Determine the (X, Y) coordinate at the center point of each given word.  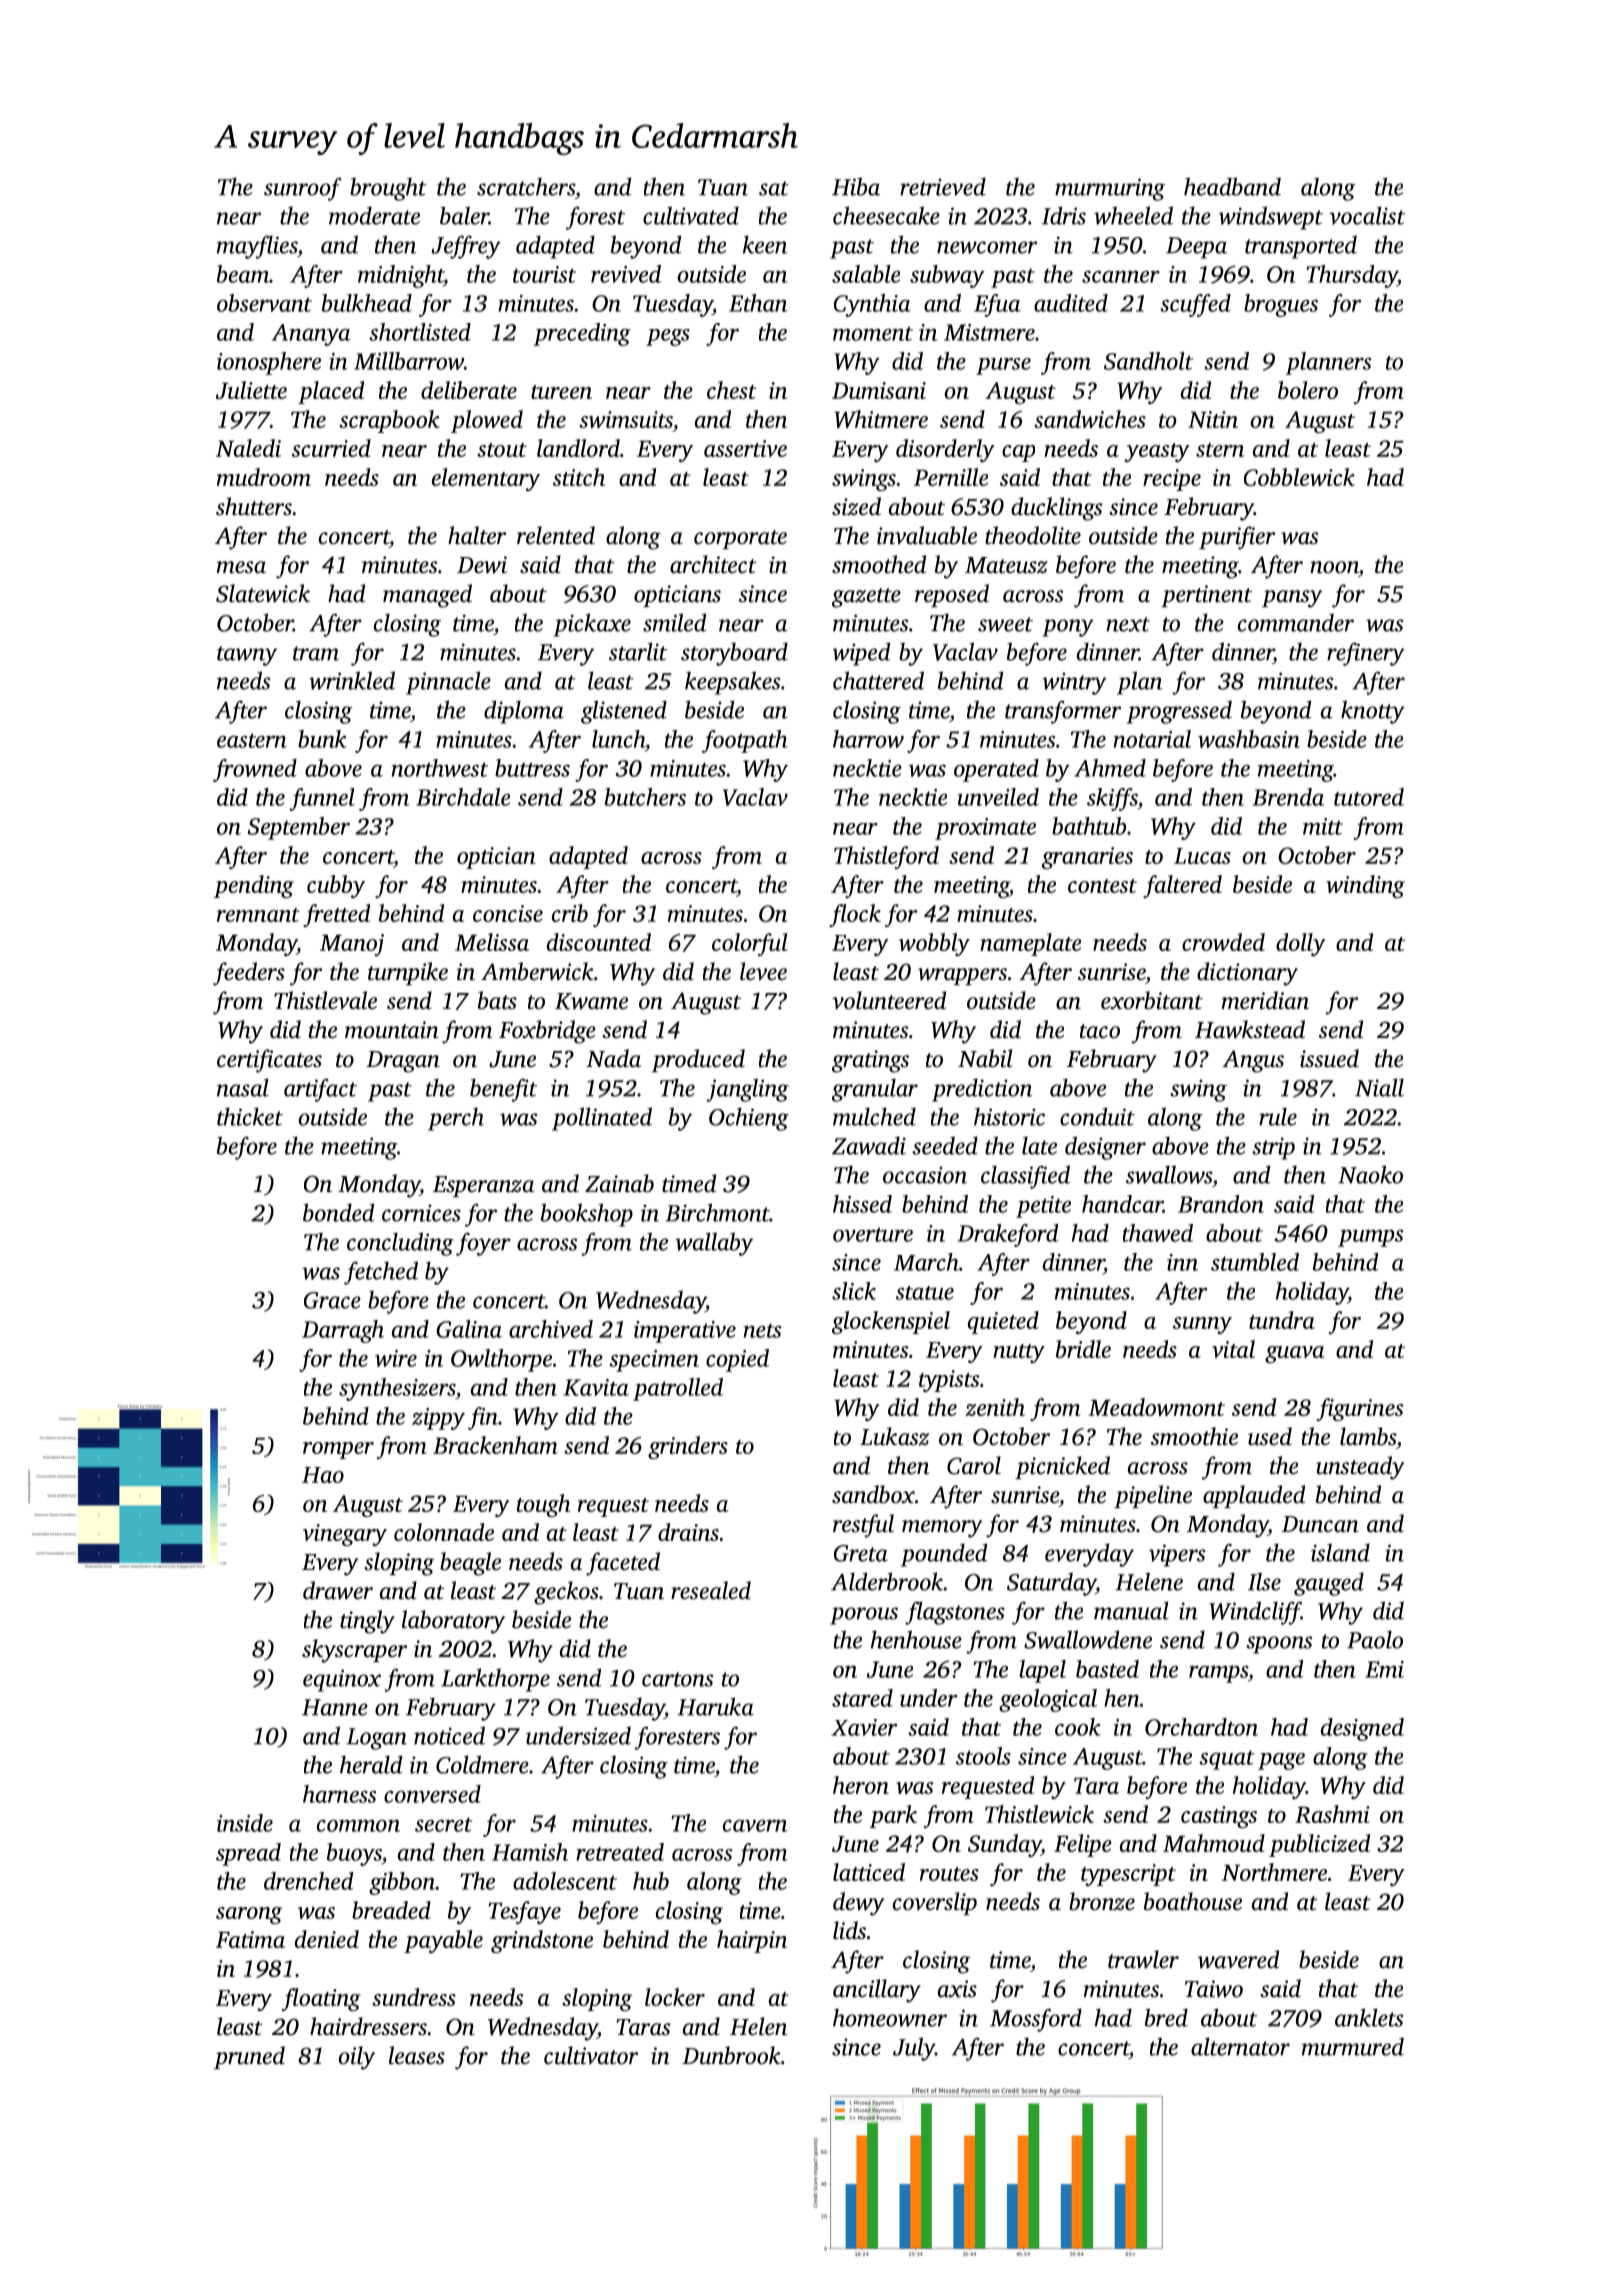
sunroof (303, 189)
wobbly (934, 944)
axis (957, 1989)
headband (1232, 186)
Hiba (856, 186)
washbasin (1249, 739)
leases (417, 2055)
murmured (1353, 2046)
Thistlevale (325, 1000)
